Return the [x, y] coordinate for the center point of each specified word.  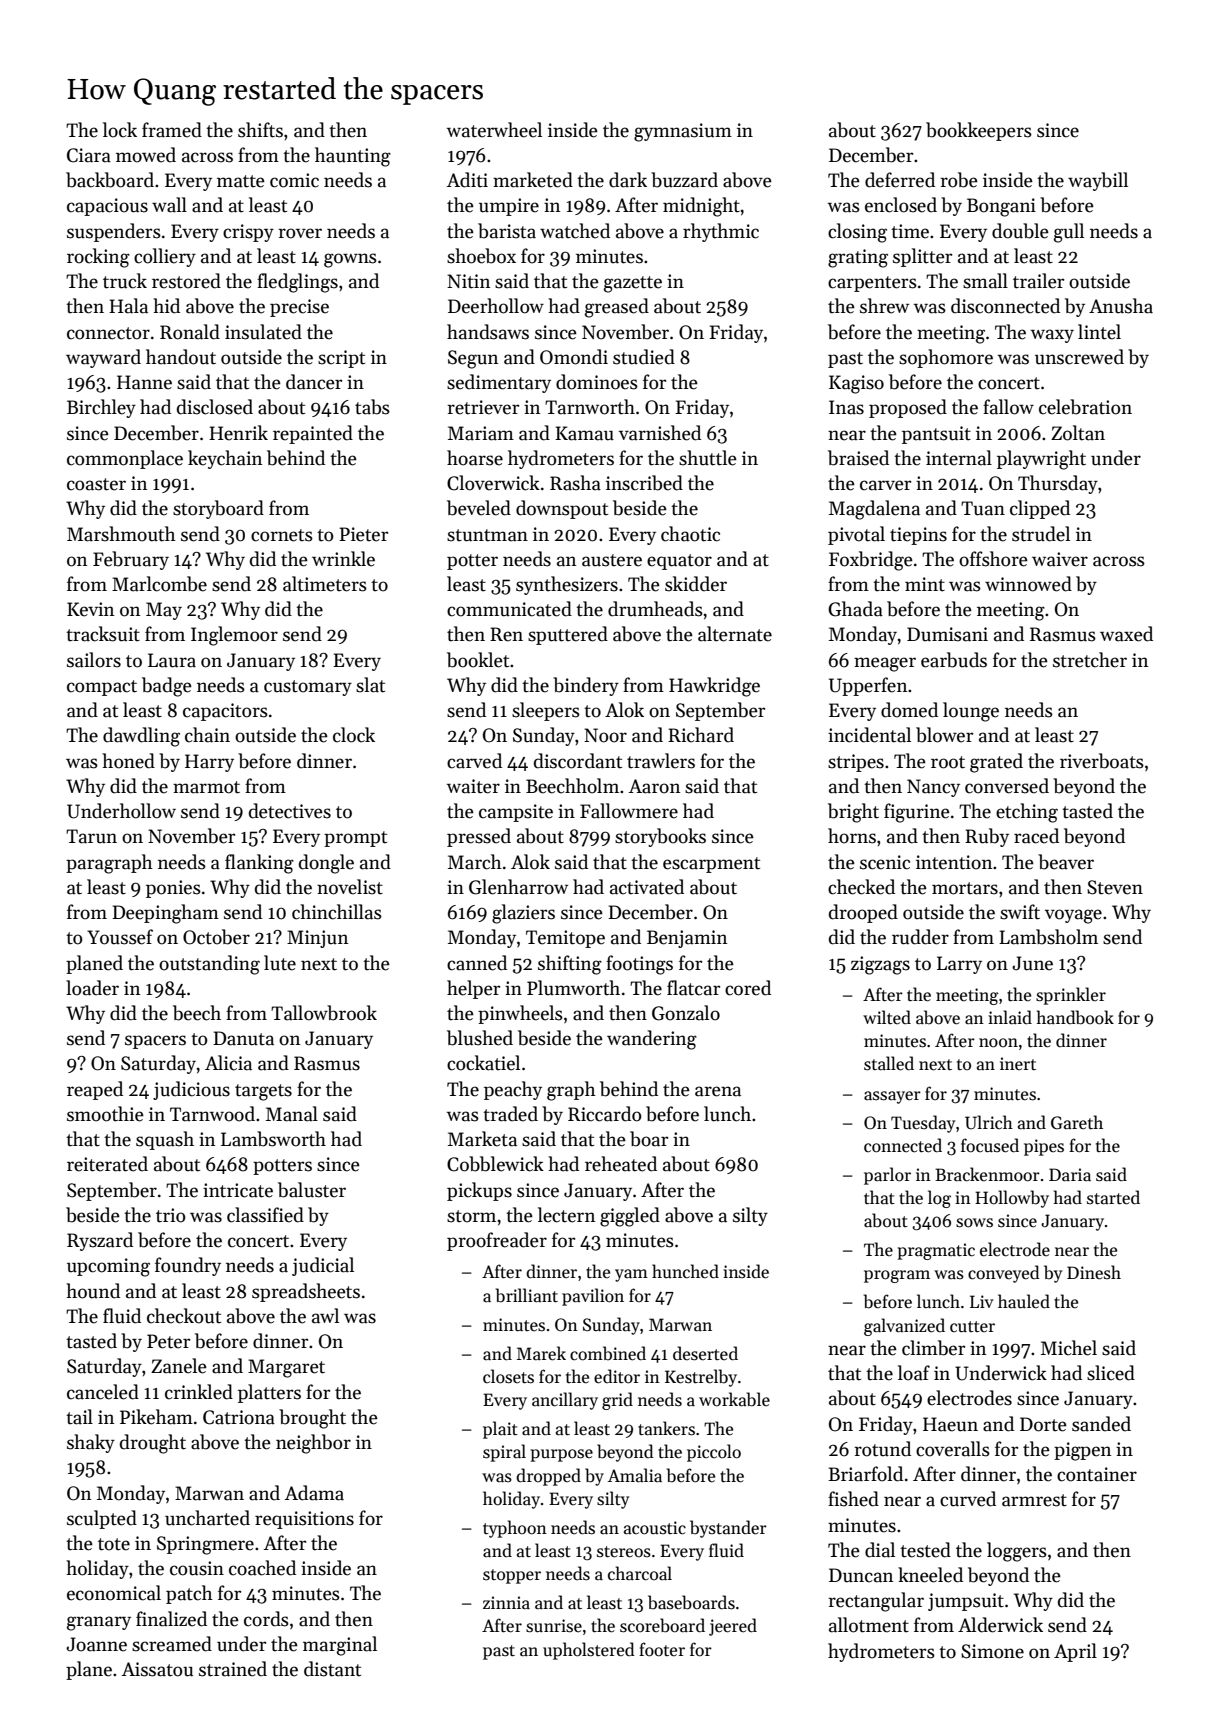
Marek [541, 1353]
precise [299, 308]
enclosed [901, 205]
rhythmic [721, 232]
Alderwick [1000, 1625]
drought [153, 1444]
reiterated [107, 1164]
